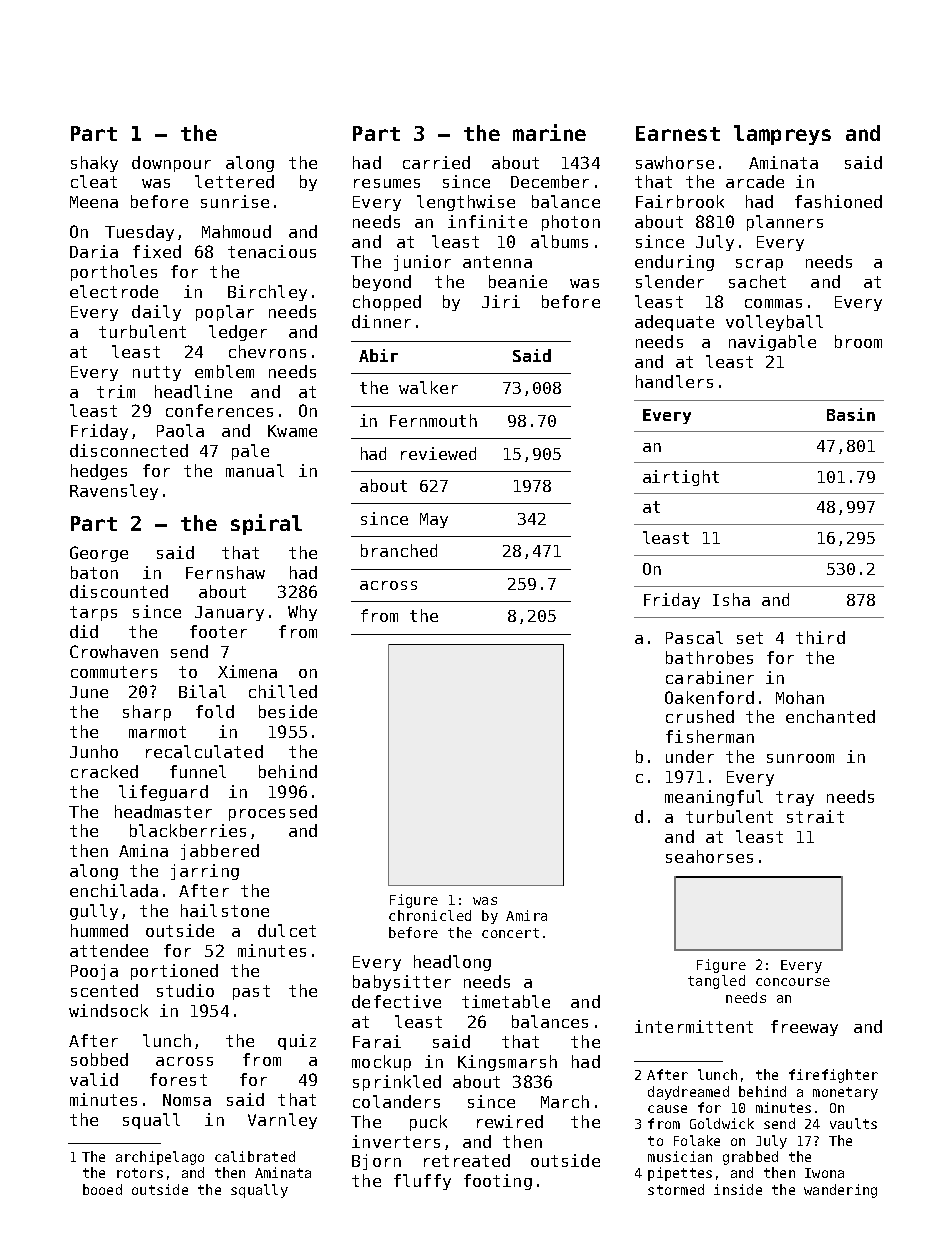 The width and height of the page is (952, 1233). I want to click on January, so click(229, 613).
